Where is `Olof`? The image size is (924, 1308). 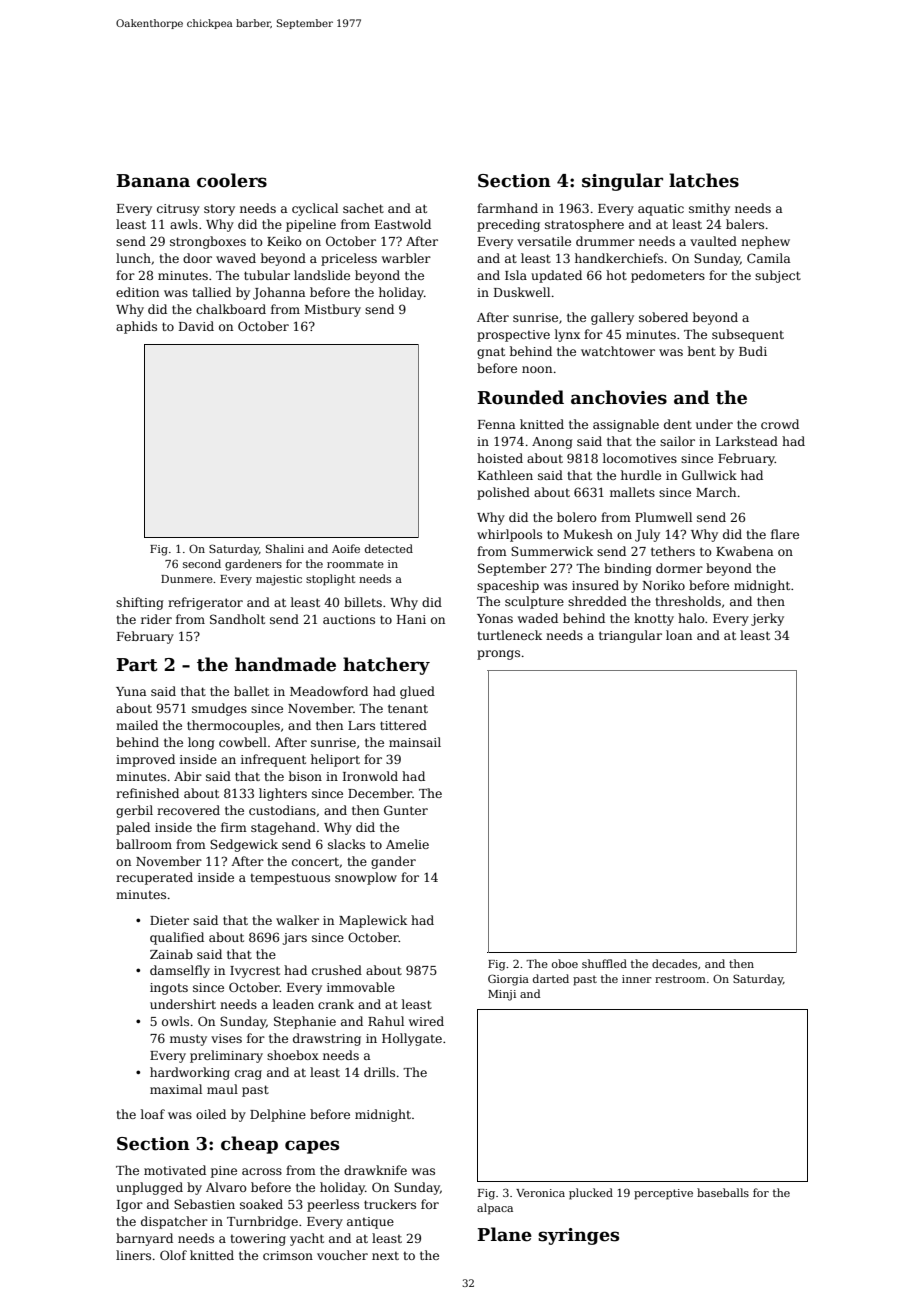
Olof is located at coordinates (173, 1255).
